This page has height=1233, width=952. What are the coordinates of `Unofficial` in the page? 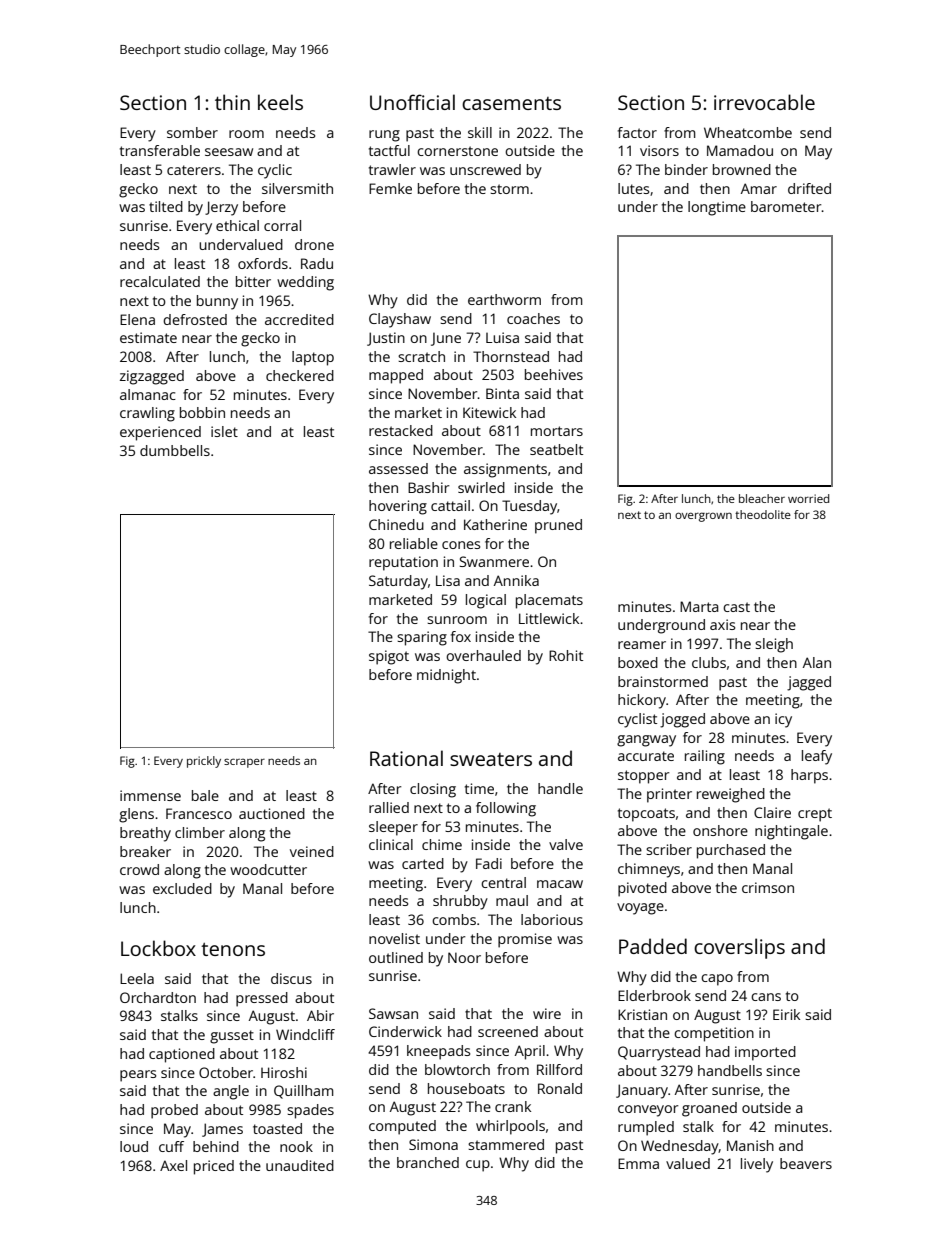 It's located at (412, 102).
